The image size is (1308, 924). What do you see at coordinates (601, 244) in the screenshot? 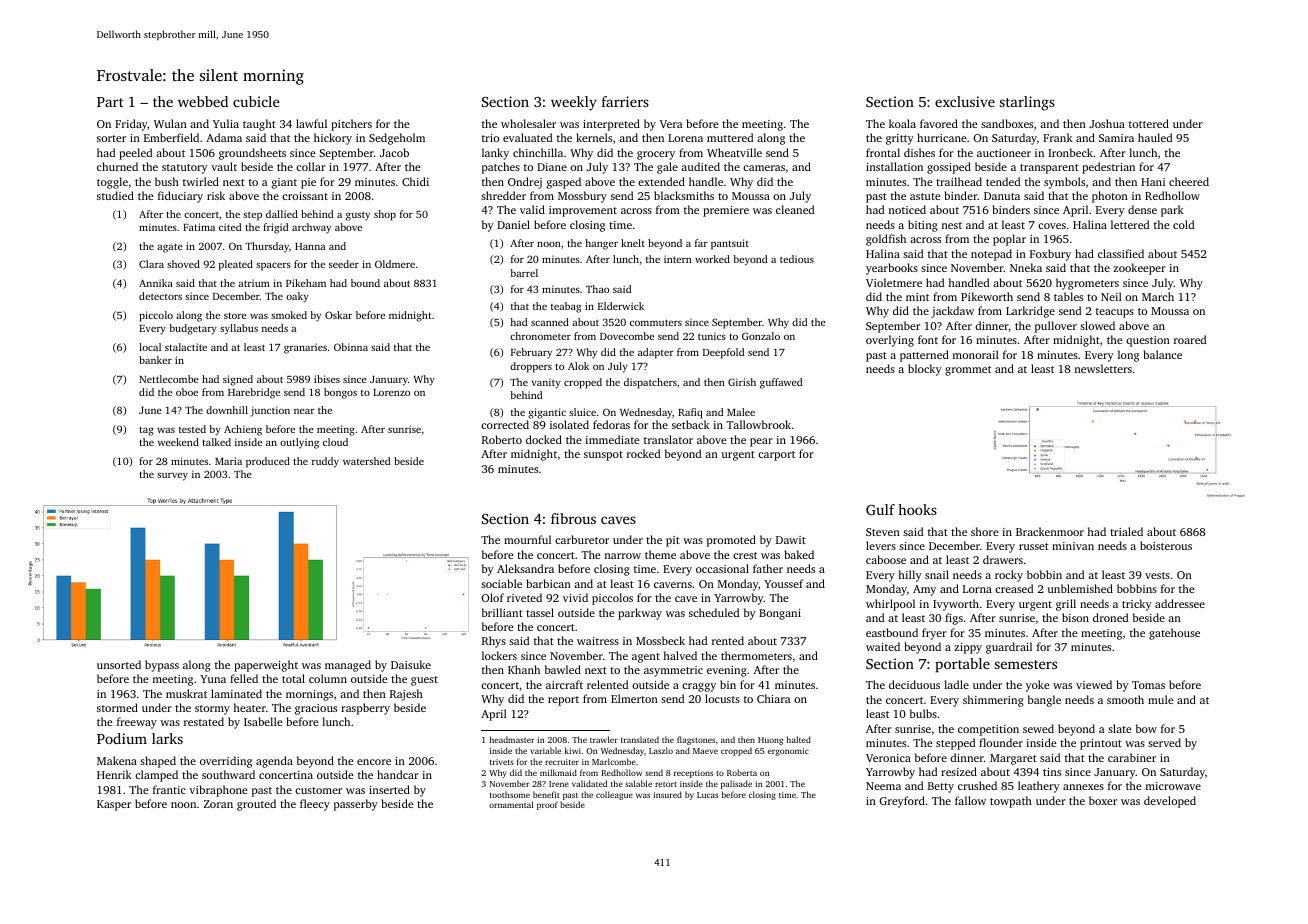
I see `hanger` at bounding box center [601, 244].
